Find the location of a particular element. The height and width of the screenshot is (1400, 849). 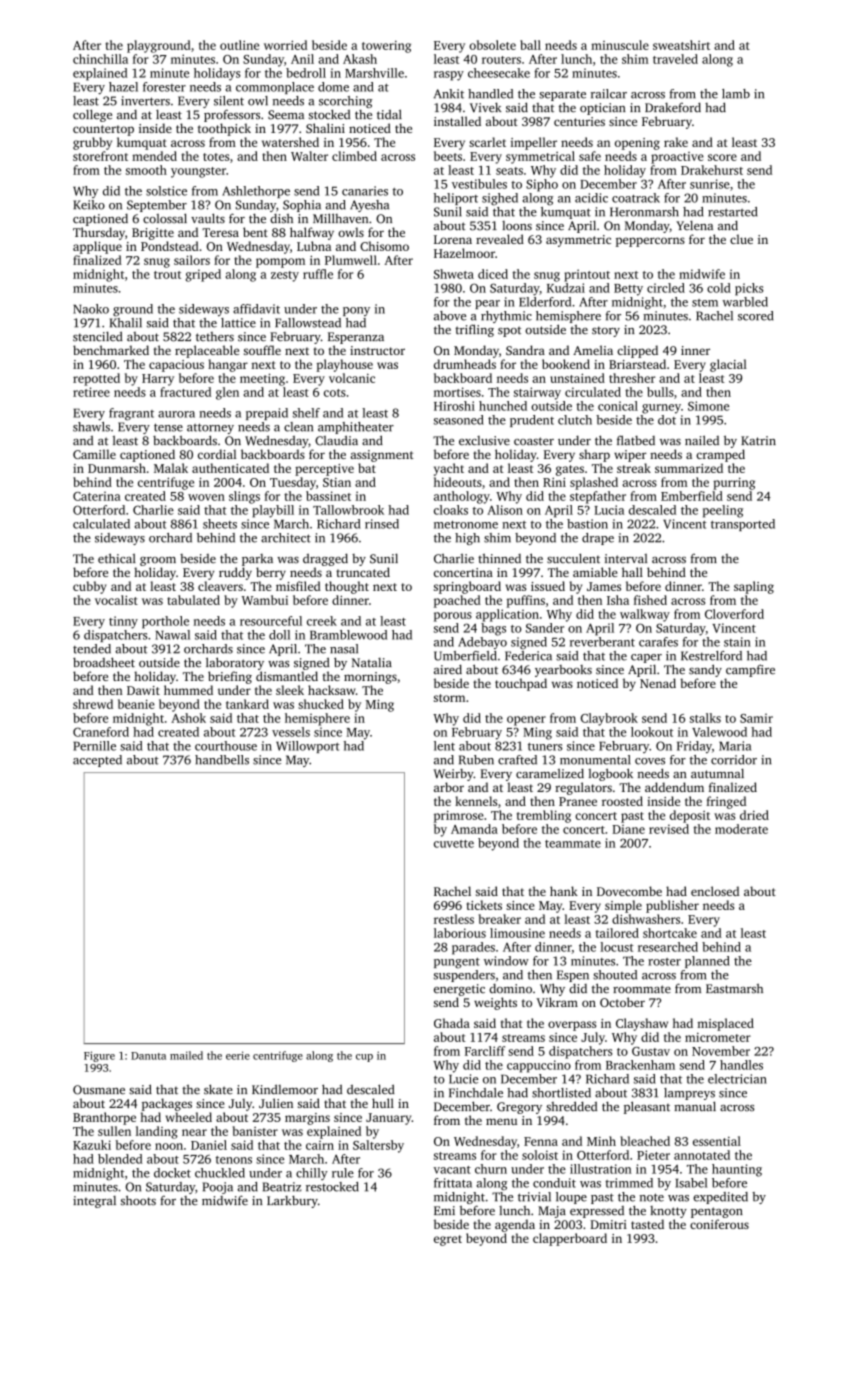

tinny is located at coordinates (123, 622).
